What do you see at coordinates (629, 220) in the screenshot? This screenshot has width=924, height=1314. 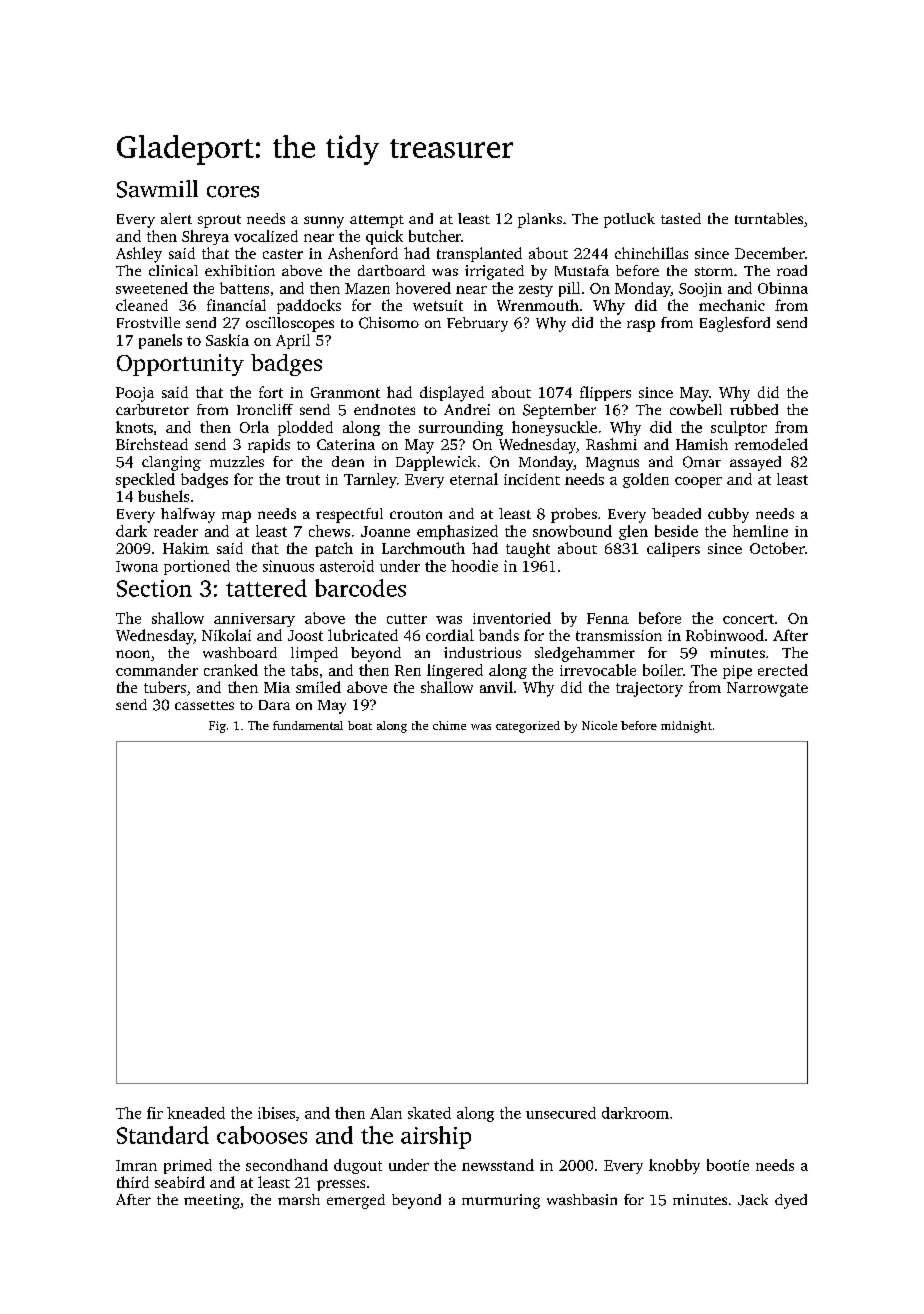 I see `potluck` at bounding box center [629, 220].
